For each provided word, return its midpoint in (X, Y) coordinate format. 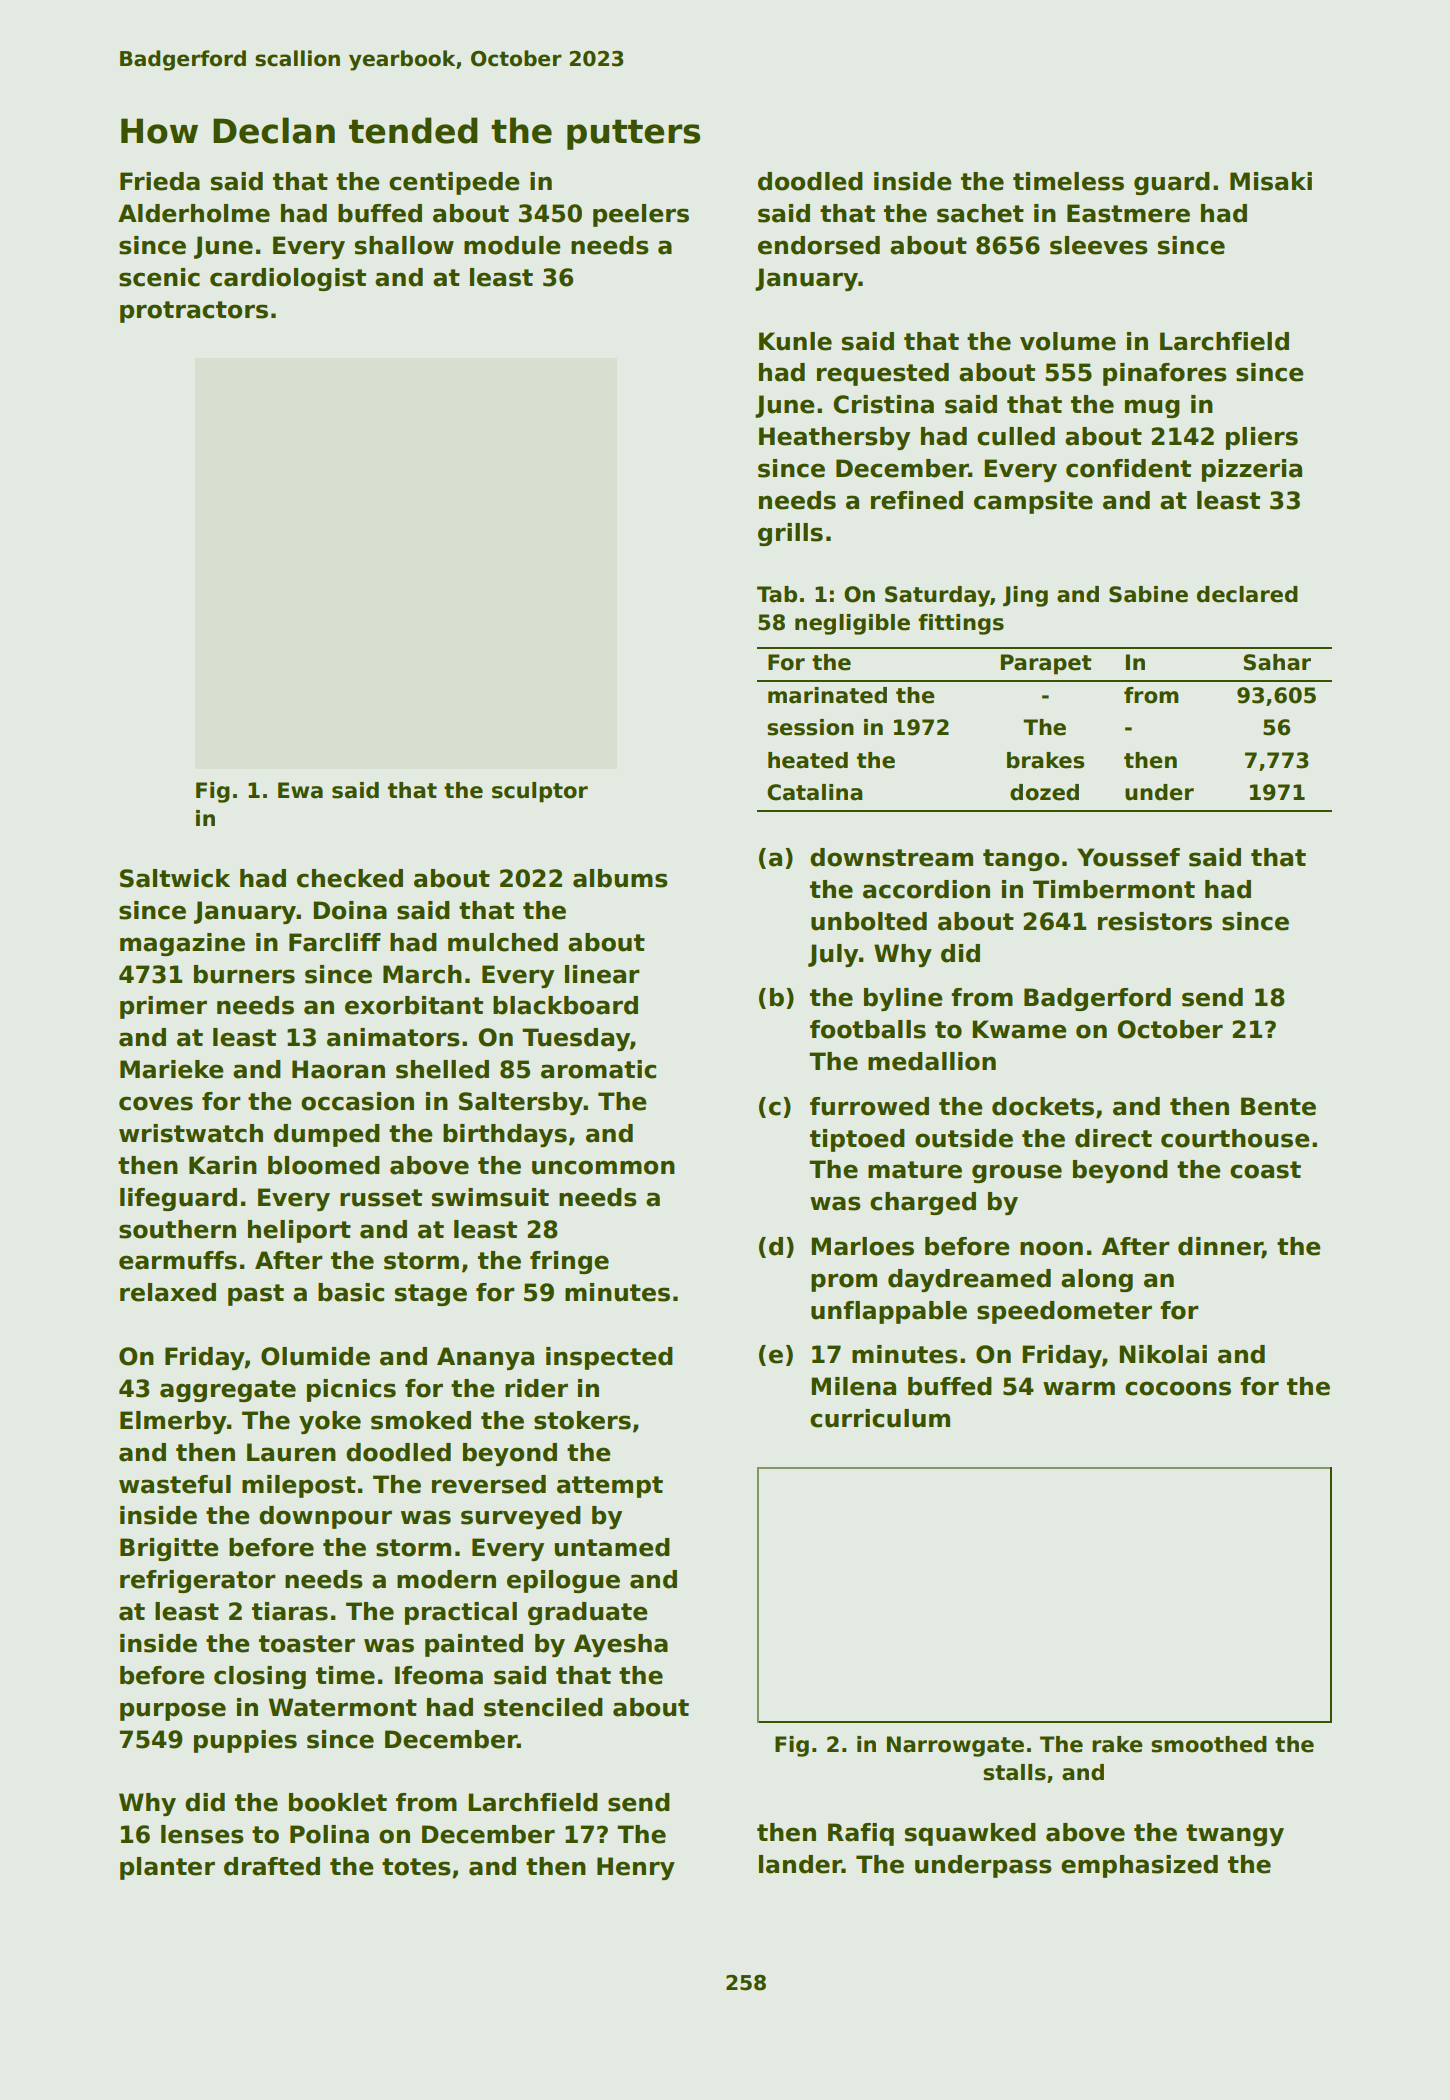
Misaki (1271, 181)
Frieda (160, 181)
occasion (357, 1101)
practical (461, 1613)
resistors (1155, 921)
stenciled (543, 1707)
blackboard (565, 1005)
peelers (641, 215)
